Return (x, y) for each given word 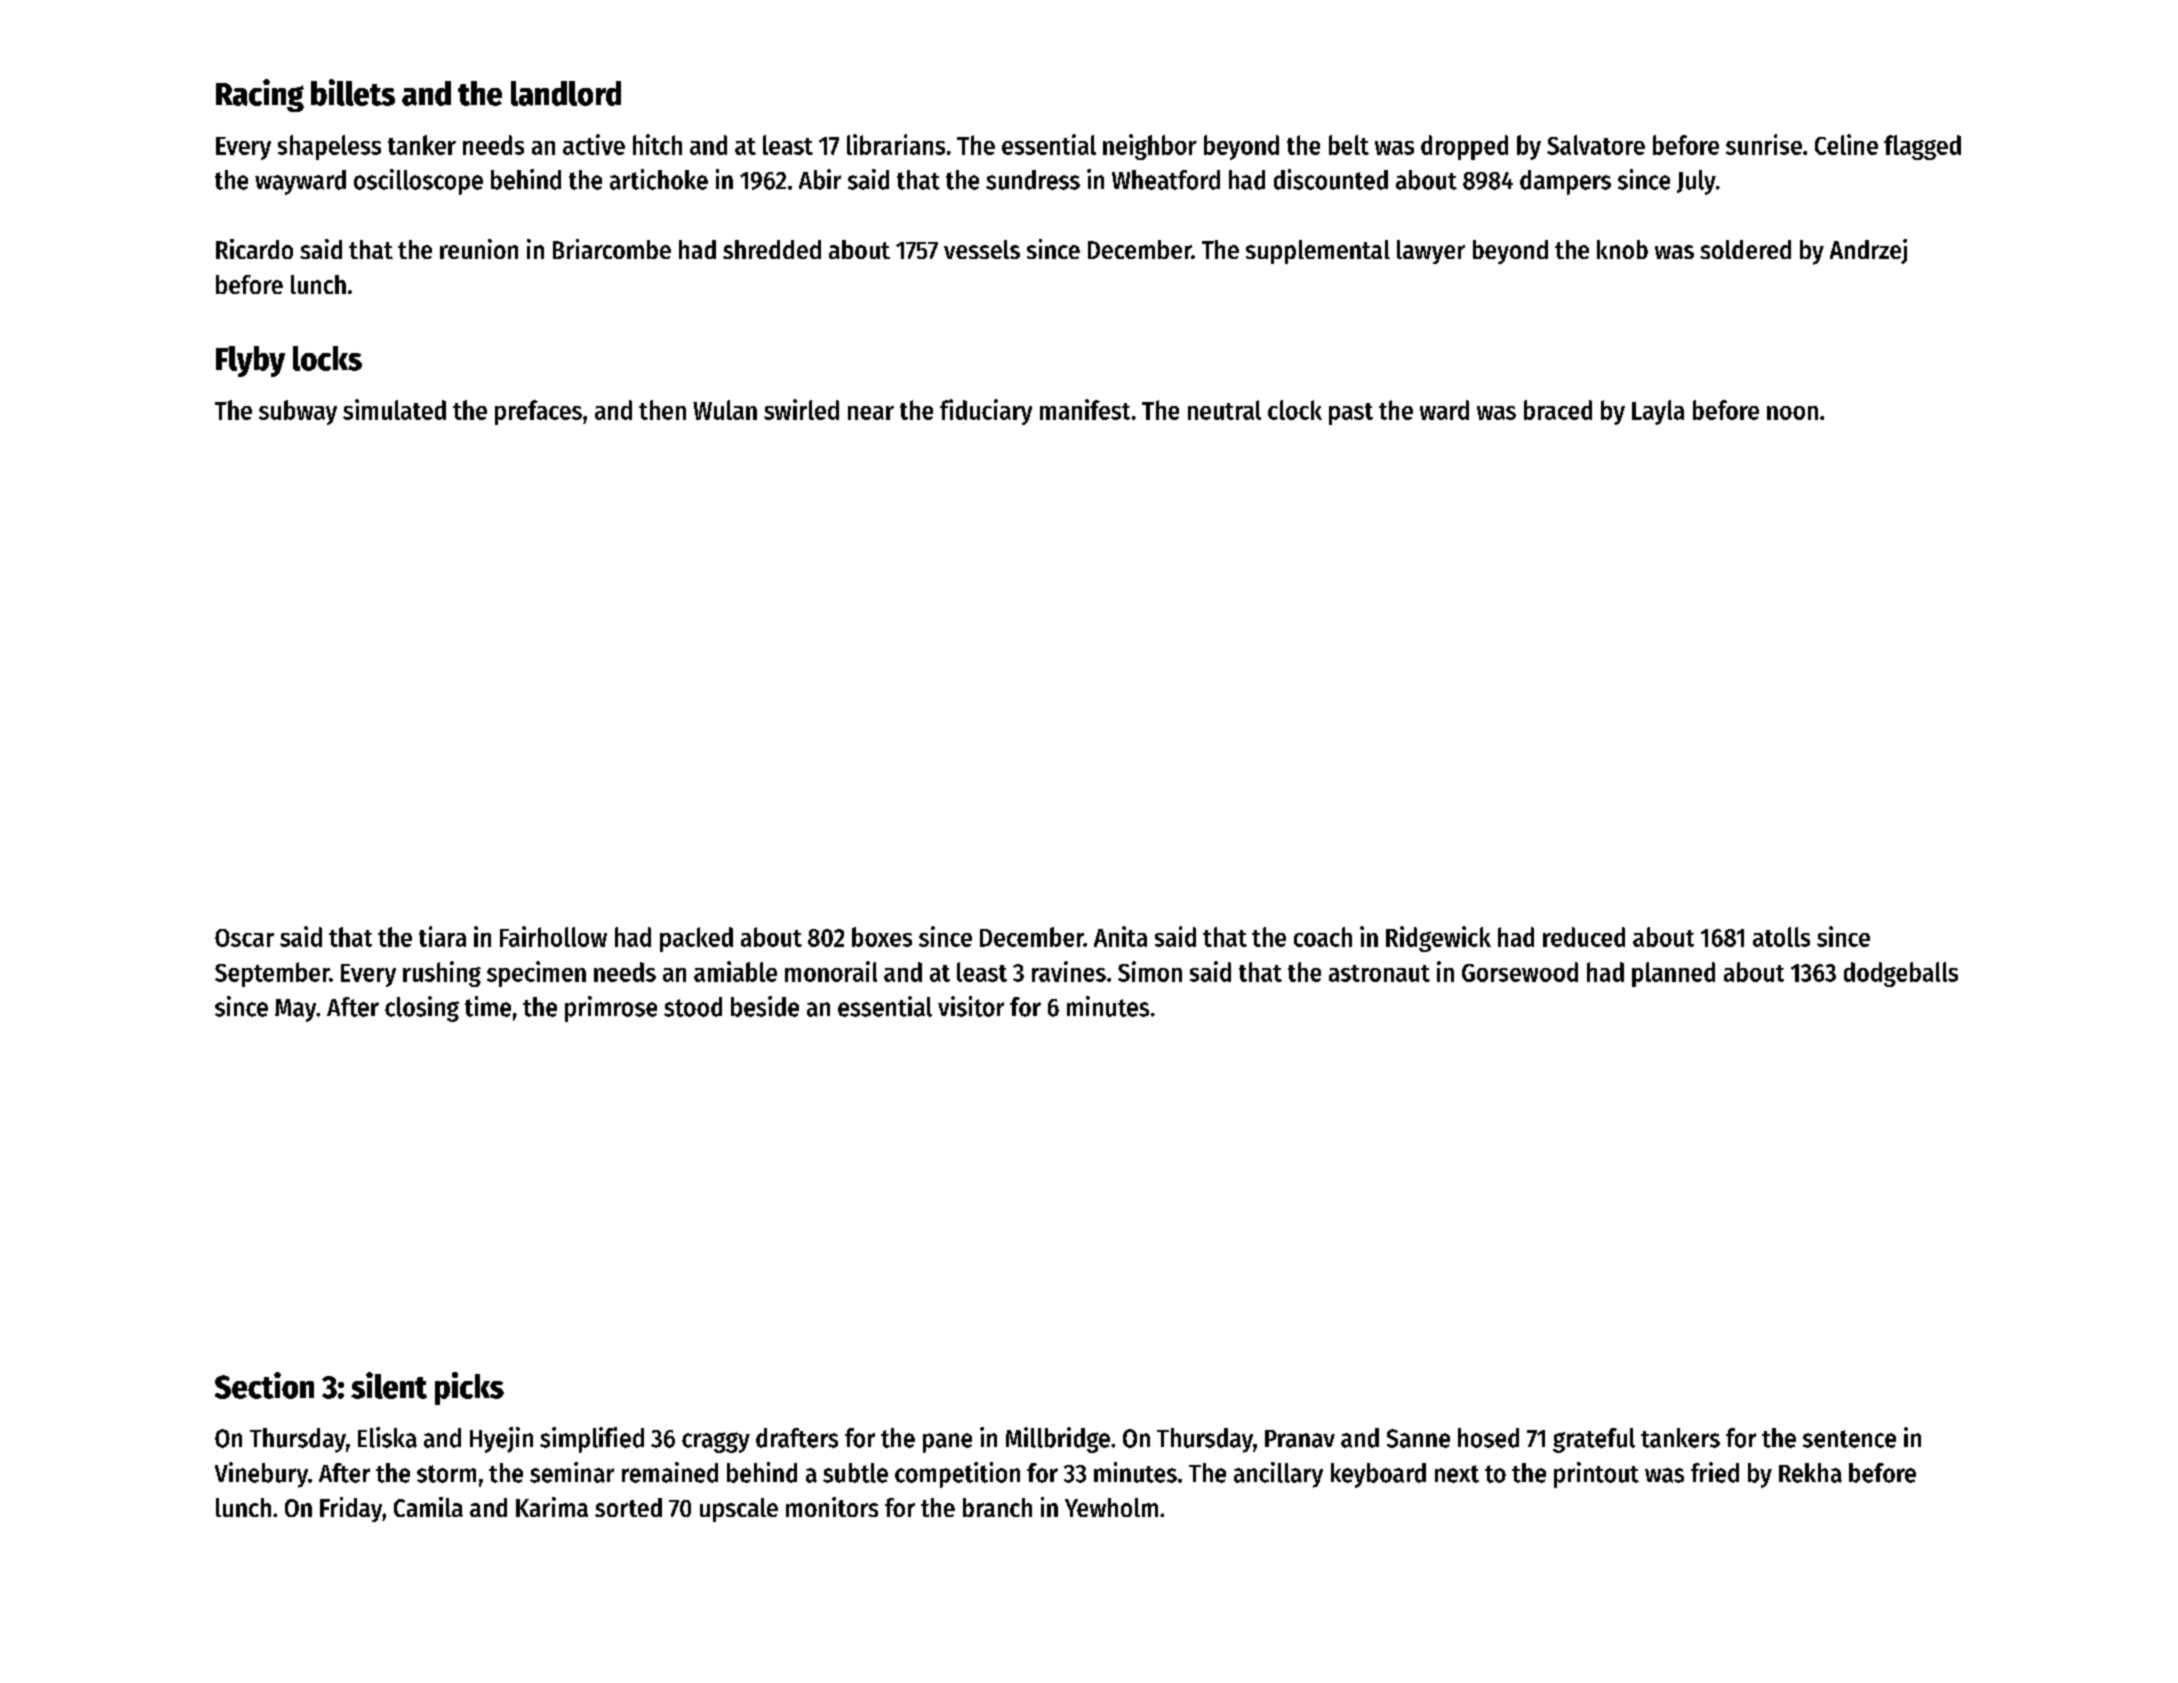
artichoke (659, 179)
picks (469, 1388)
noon (1792, 413)
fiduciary (986, 412)
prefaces (538, 412)
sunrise (1764, 144)
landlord (566, 93)
